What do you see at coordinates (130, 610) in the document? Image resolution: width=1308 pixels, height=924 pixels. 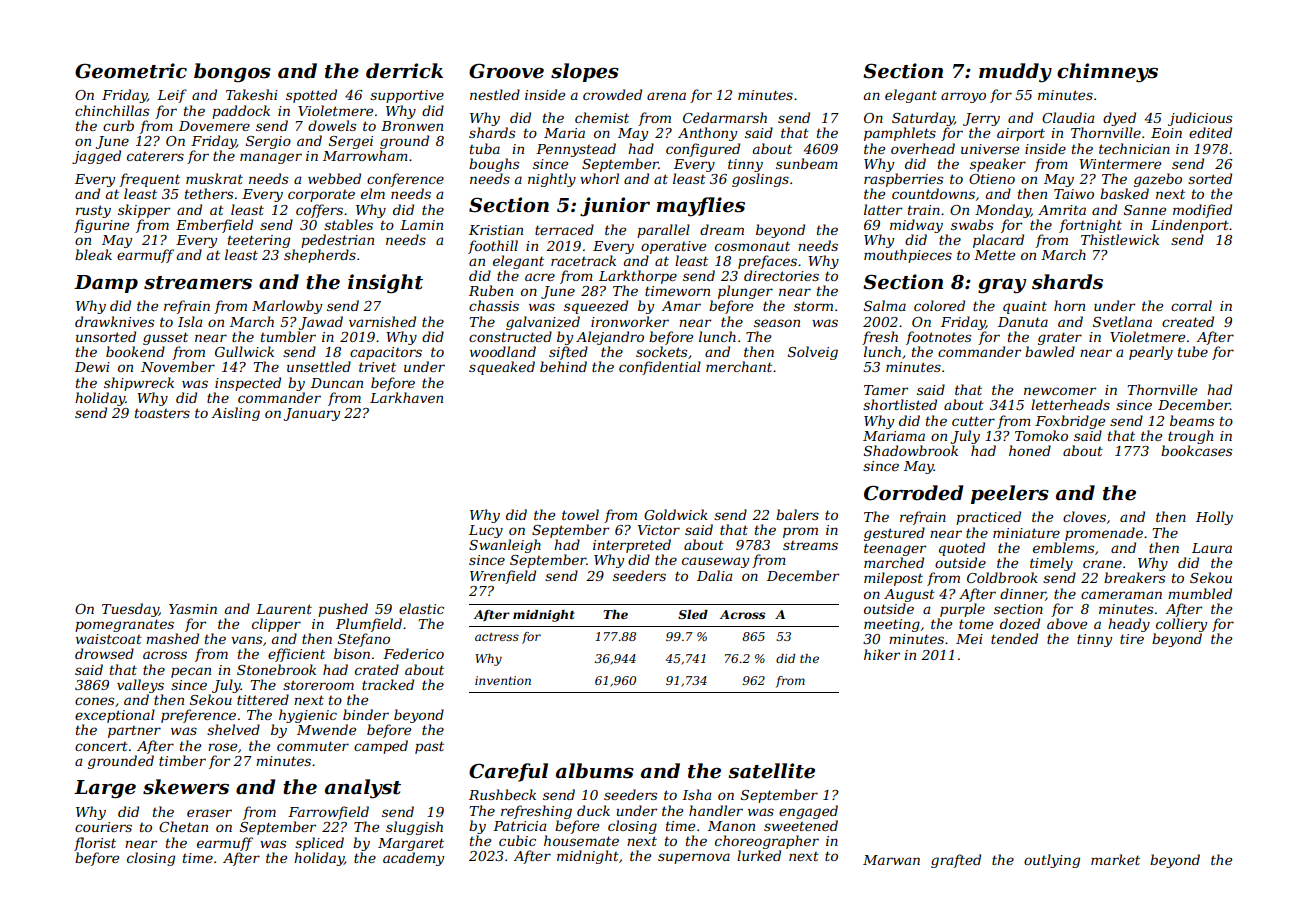 I see `Tuesday` at bounding box center [130, 610].
